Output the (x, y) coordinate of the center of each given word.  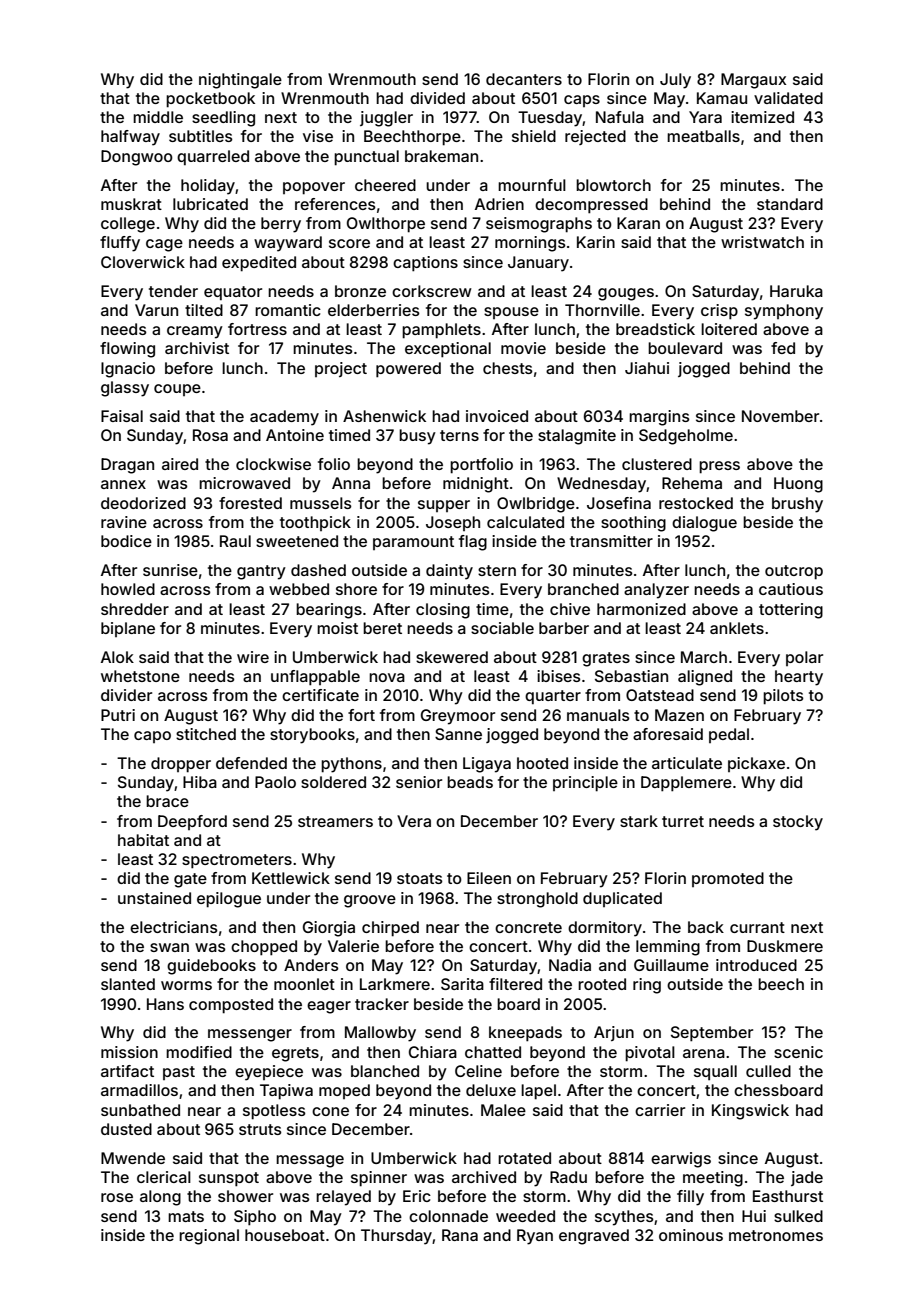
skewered (452, 657)
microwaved (244, 483)
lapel (538, 1092)
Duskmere (785, 946)
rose (117, 1197)
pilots (783, 697)
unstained (154, 898)
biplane (128, 629)
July (675, 81)
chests (508, 368)
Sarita (462, 984)
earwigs (681, 1160)
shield (534, 136)
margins (659, 418)
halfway (130, 138)
